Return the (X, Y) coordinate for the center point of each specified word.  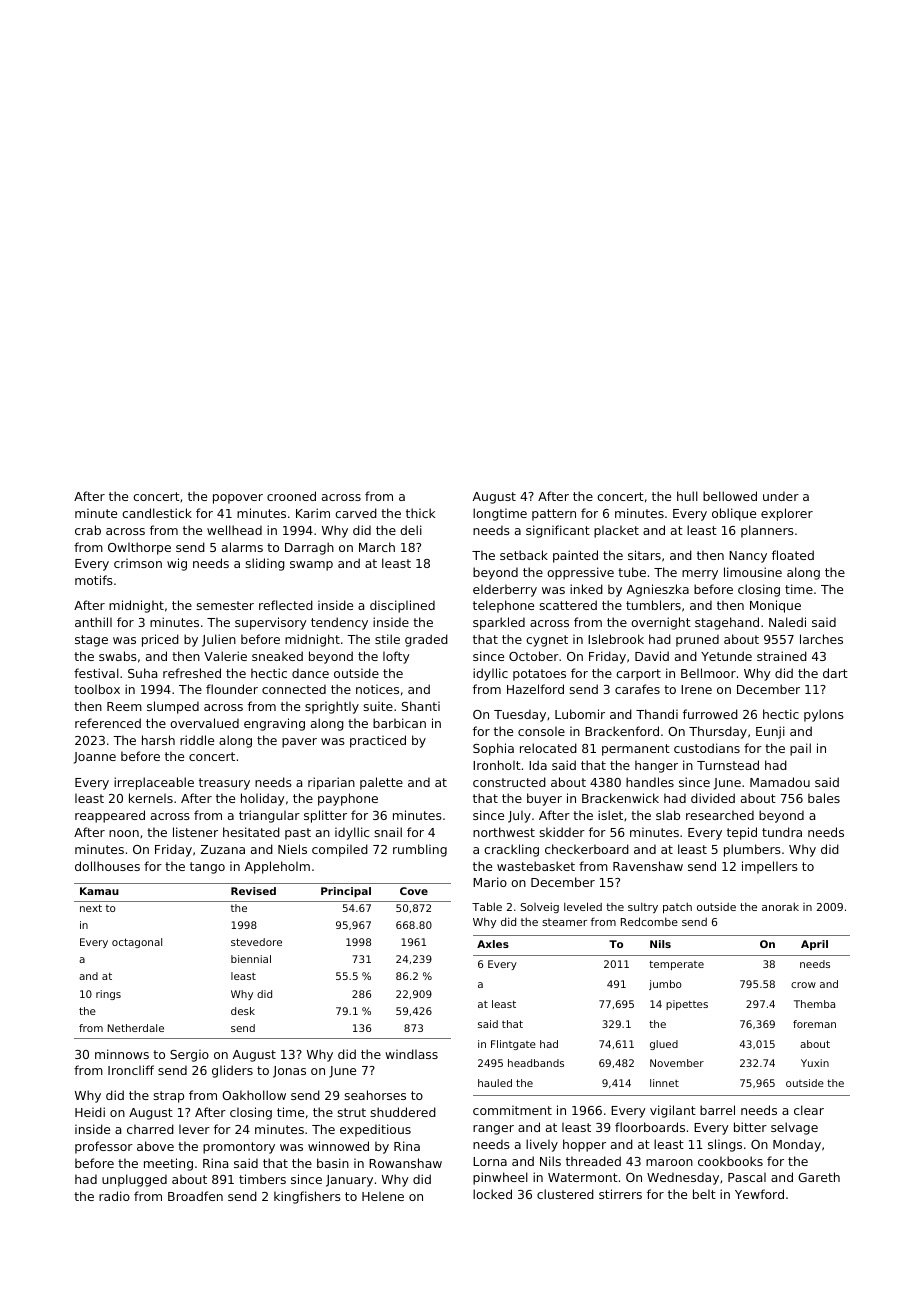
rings (108, 995)
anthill (93, 622)
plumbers (752, 850)
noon (124, 833)
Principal (346, 892)
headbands (536, 1063)
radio (114, 1196)
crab (88, 530)
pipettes (687, 1005)
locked (492, 1194)
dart (835, 673)
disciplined (402, 606)
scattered (568, 605)
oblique (734, 514)
